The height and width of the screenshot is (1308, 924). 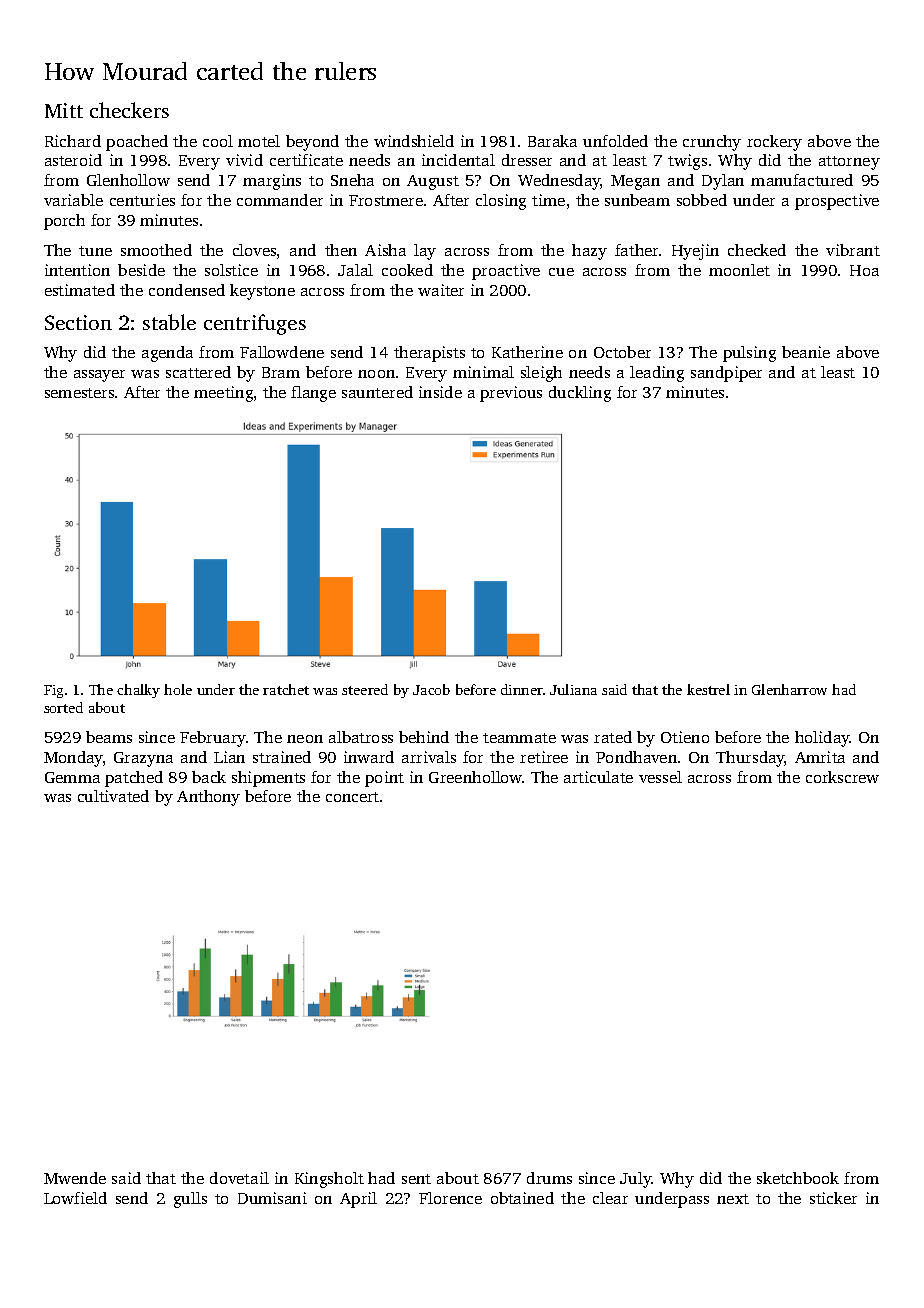 What do you see at coordinates (416, 1179) in the screenshot?
I see `sent` at bounding box center [416, 1179].
